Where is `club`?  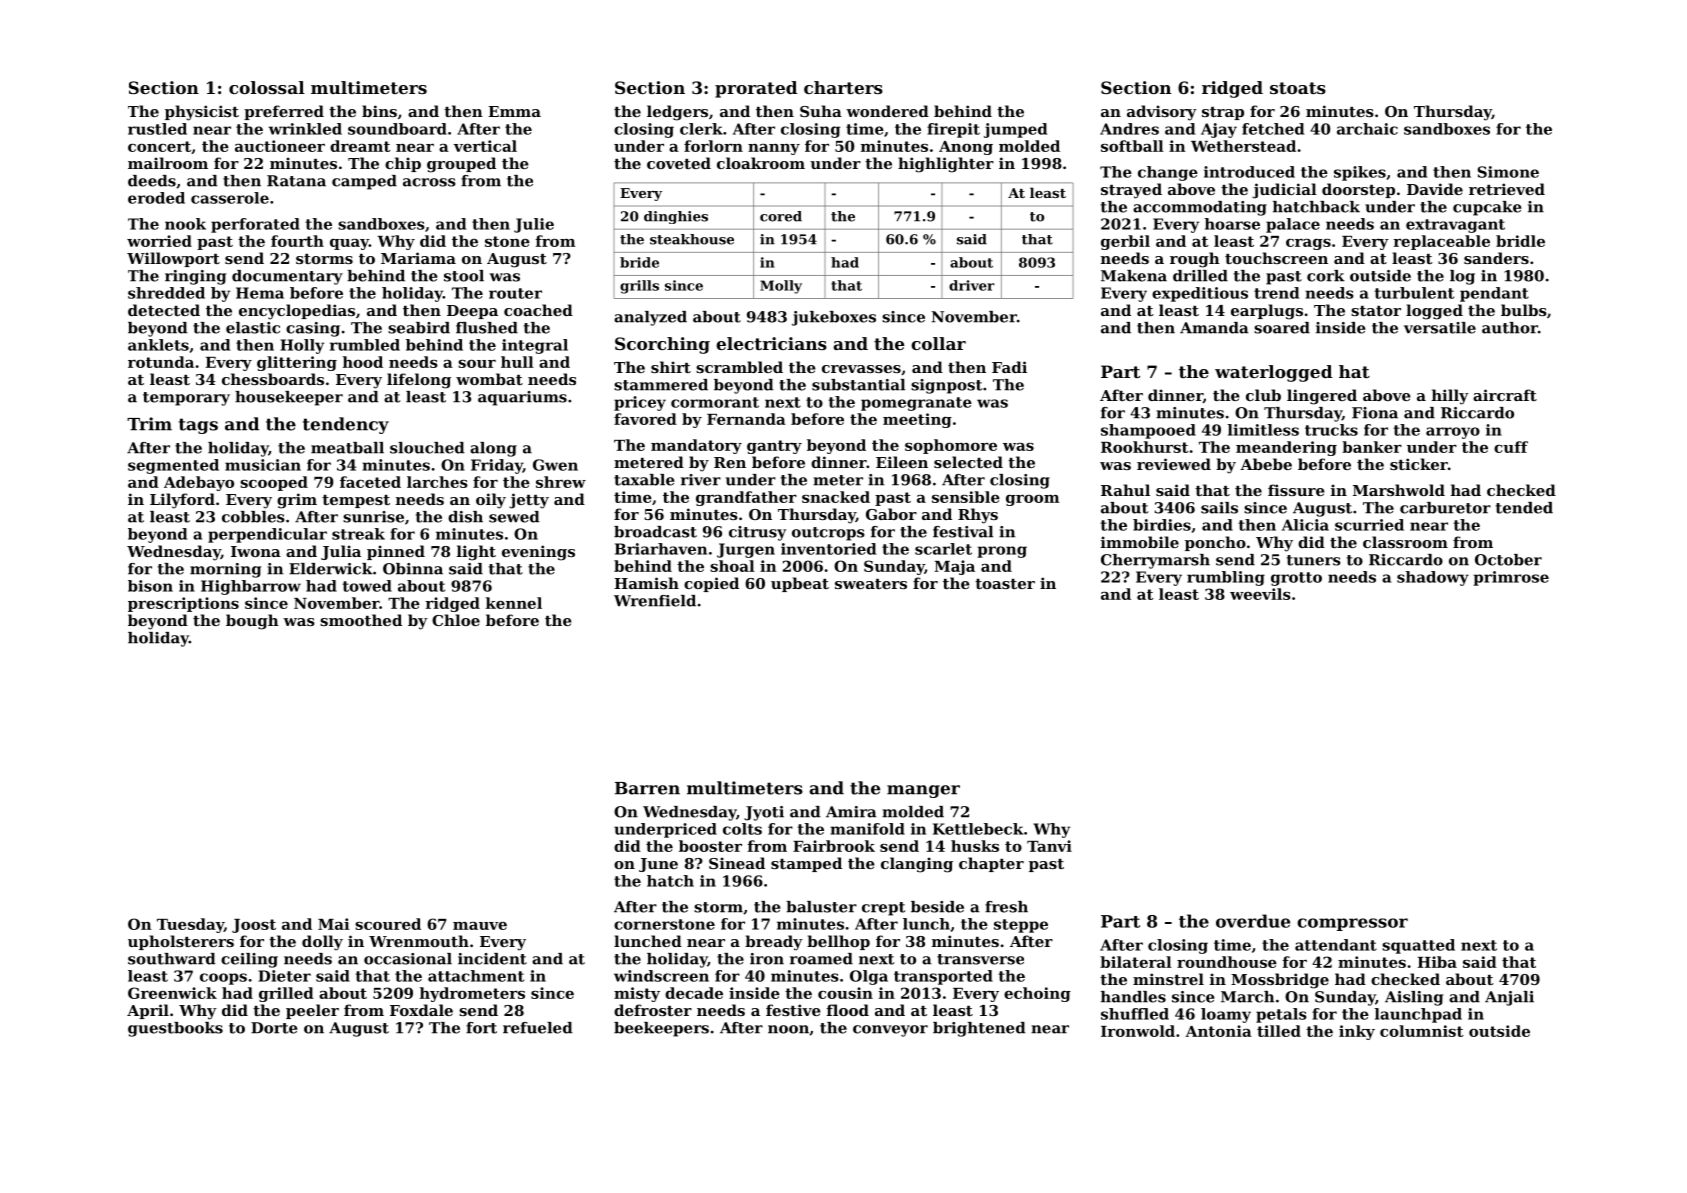 club is located at coordinates (1263, 395).
